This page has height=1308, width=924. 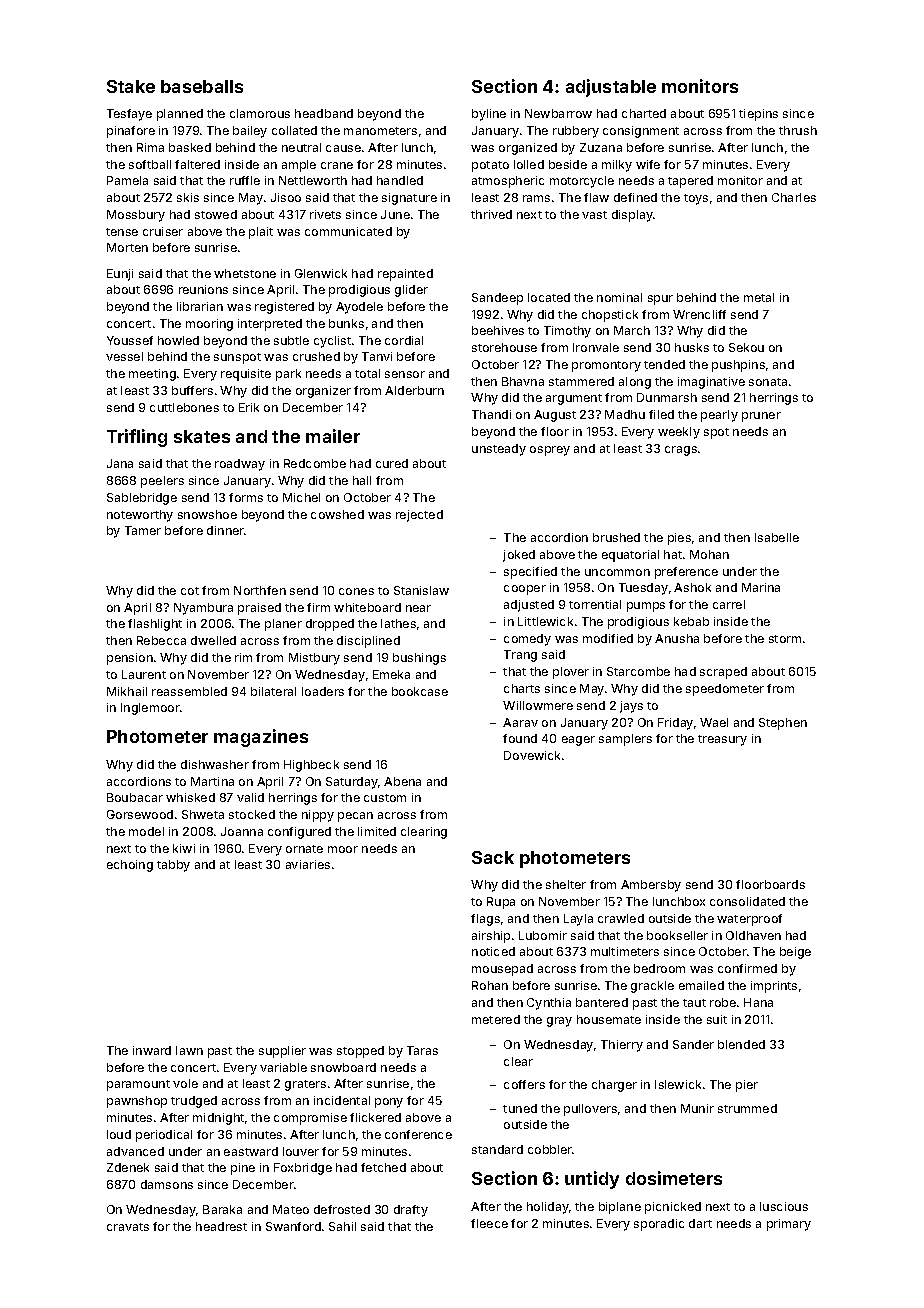 What do you see at coordinates (485, 920) in the page?
I see `flags` at bounding box center [485, 920].
